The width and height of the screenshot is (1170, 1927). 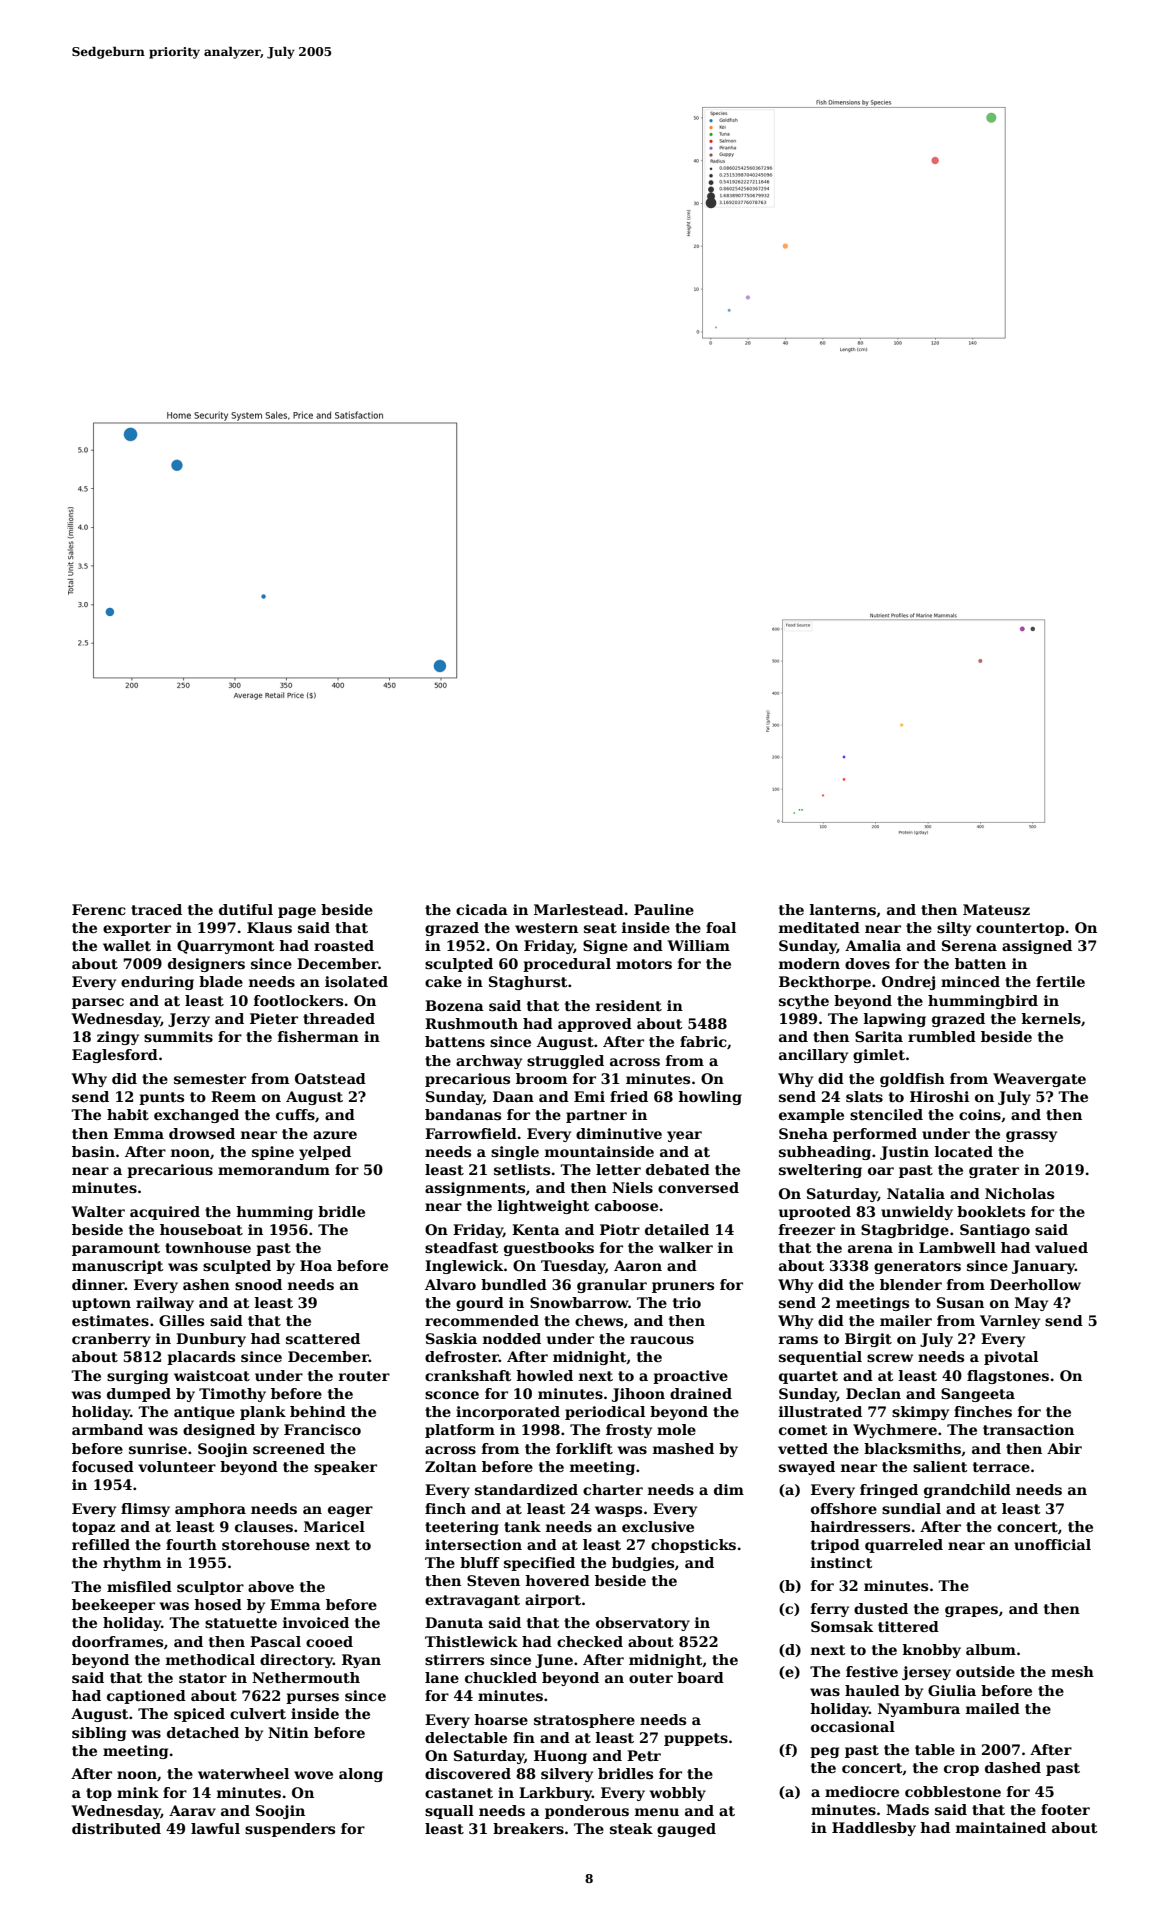 What do you see at coordinates (993, 1708) in the screenshot?
I see `mailed` at bounding box center [993, 1708].
